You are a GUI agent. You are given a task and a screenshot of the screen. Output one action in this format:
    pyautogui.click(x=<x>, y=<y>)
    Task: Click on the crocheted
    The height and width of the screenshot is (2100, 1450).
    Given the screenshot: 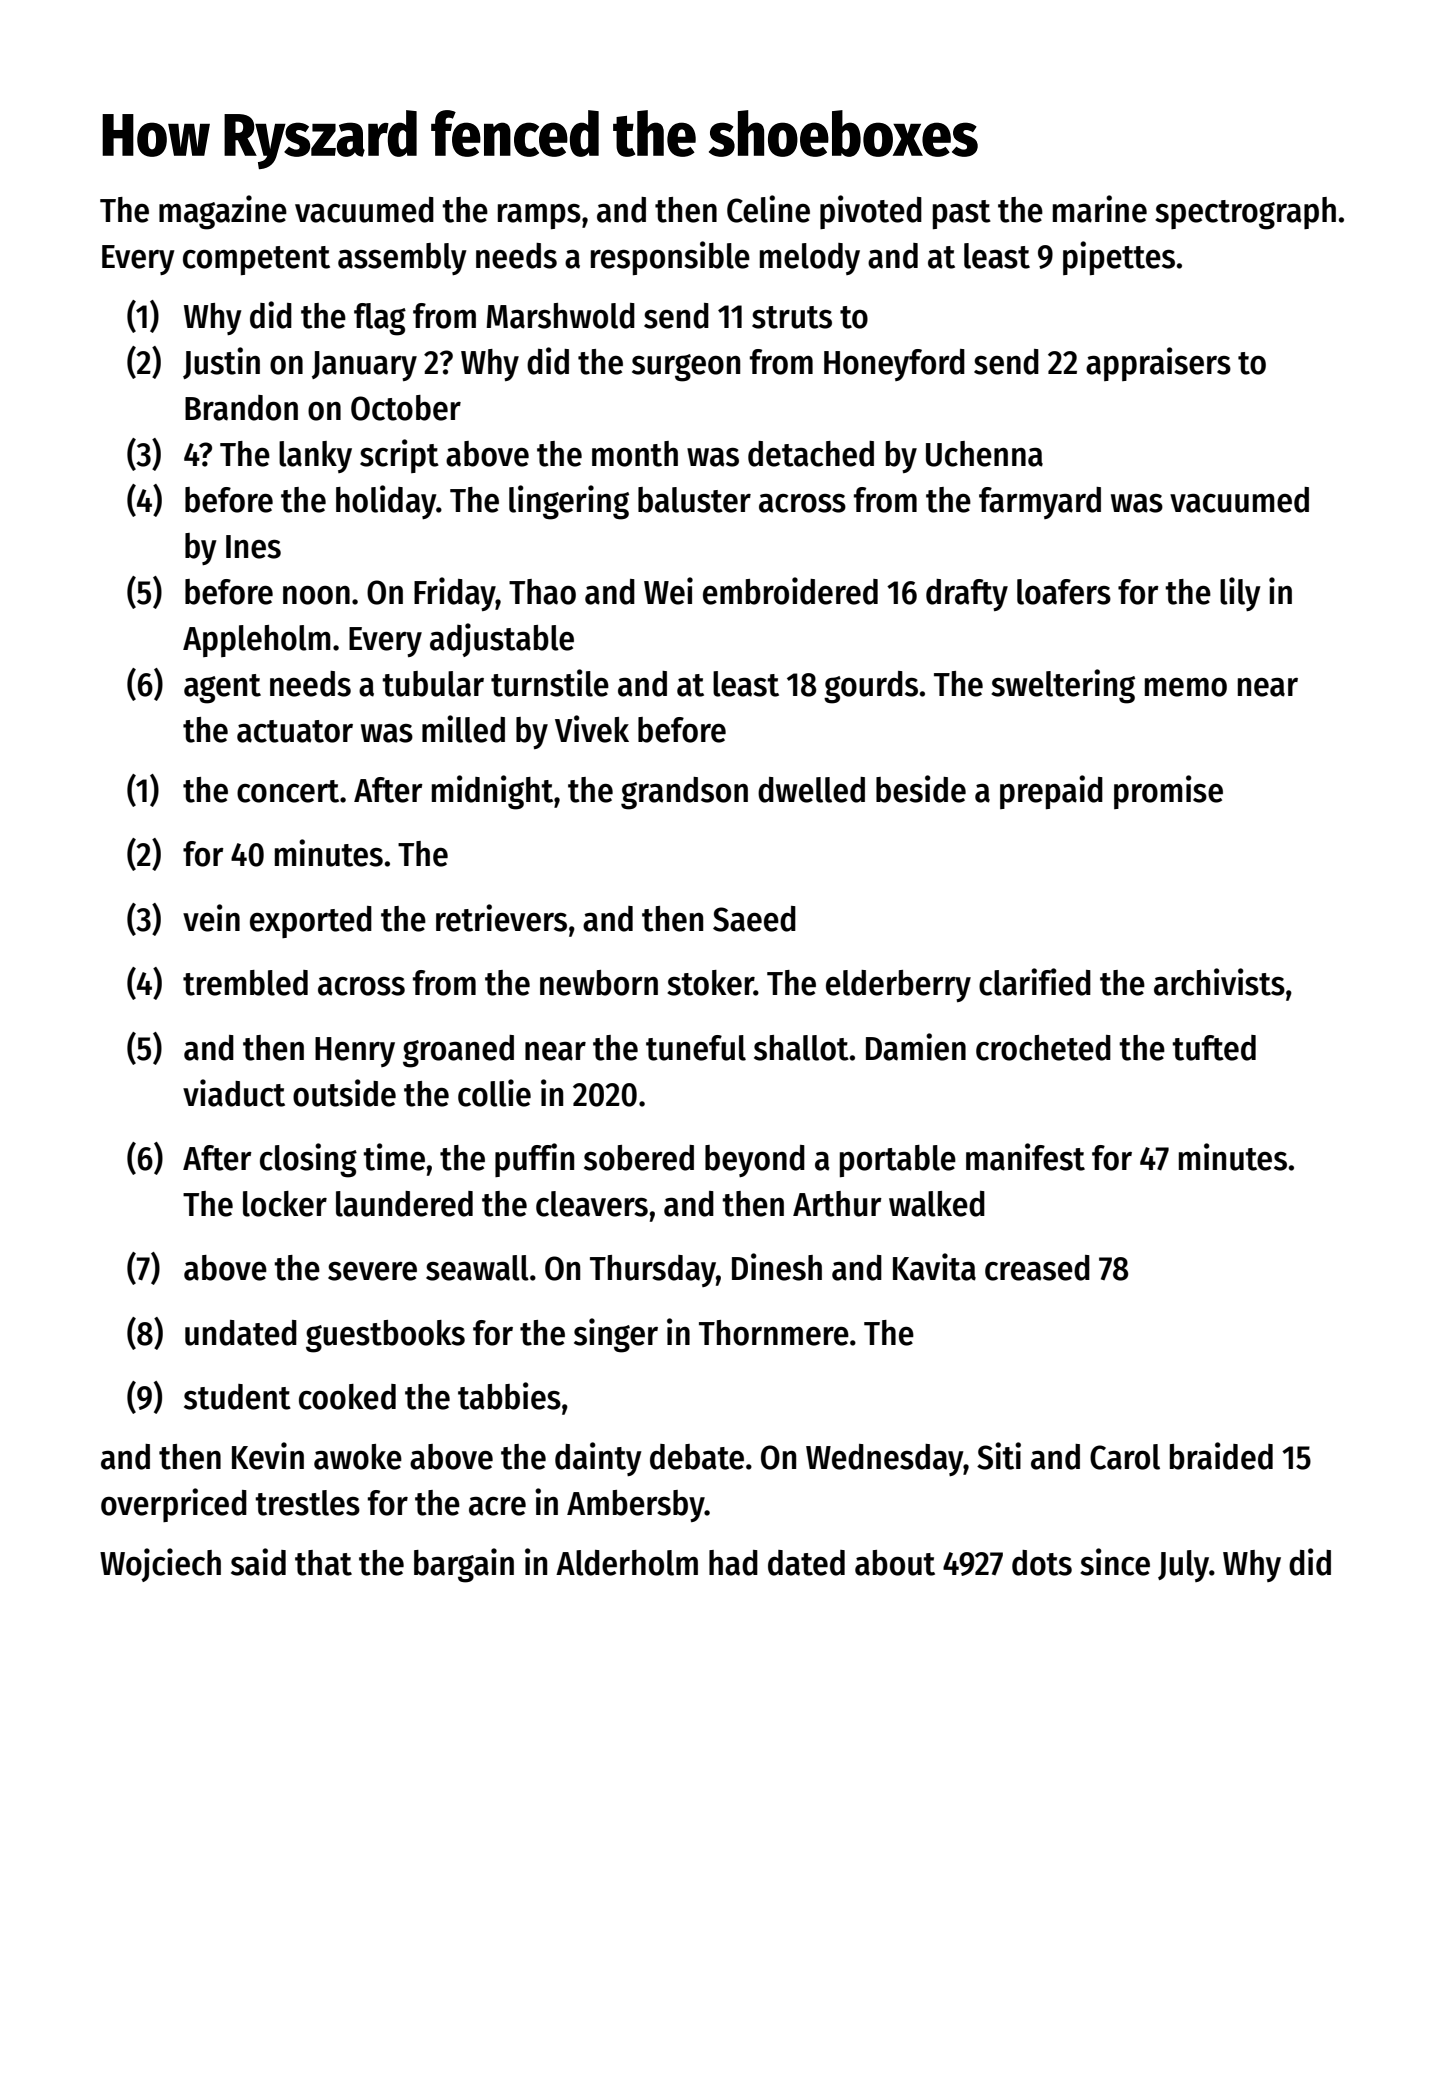 What is the action you would take?
    pyautogui.click(x=1043, y=1048)
